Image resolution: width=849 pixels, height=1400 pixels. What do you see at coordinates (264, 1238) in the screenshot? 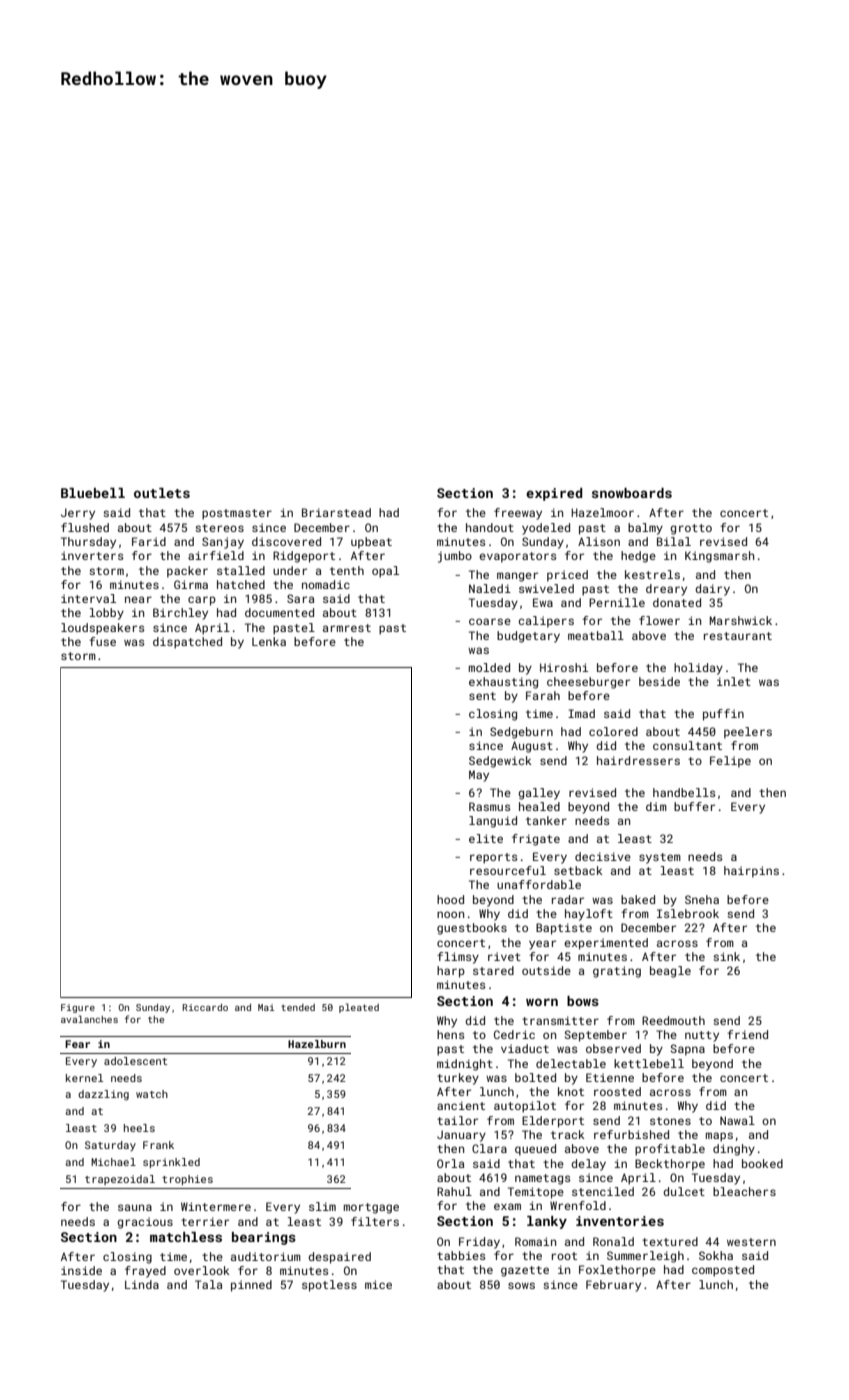
I see `bearings` at bounding box center [264, 1238].
